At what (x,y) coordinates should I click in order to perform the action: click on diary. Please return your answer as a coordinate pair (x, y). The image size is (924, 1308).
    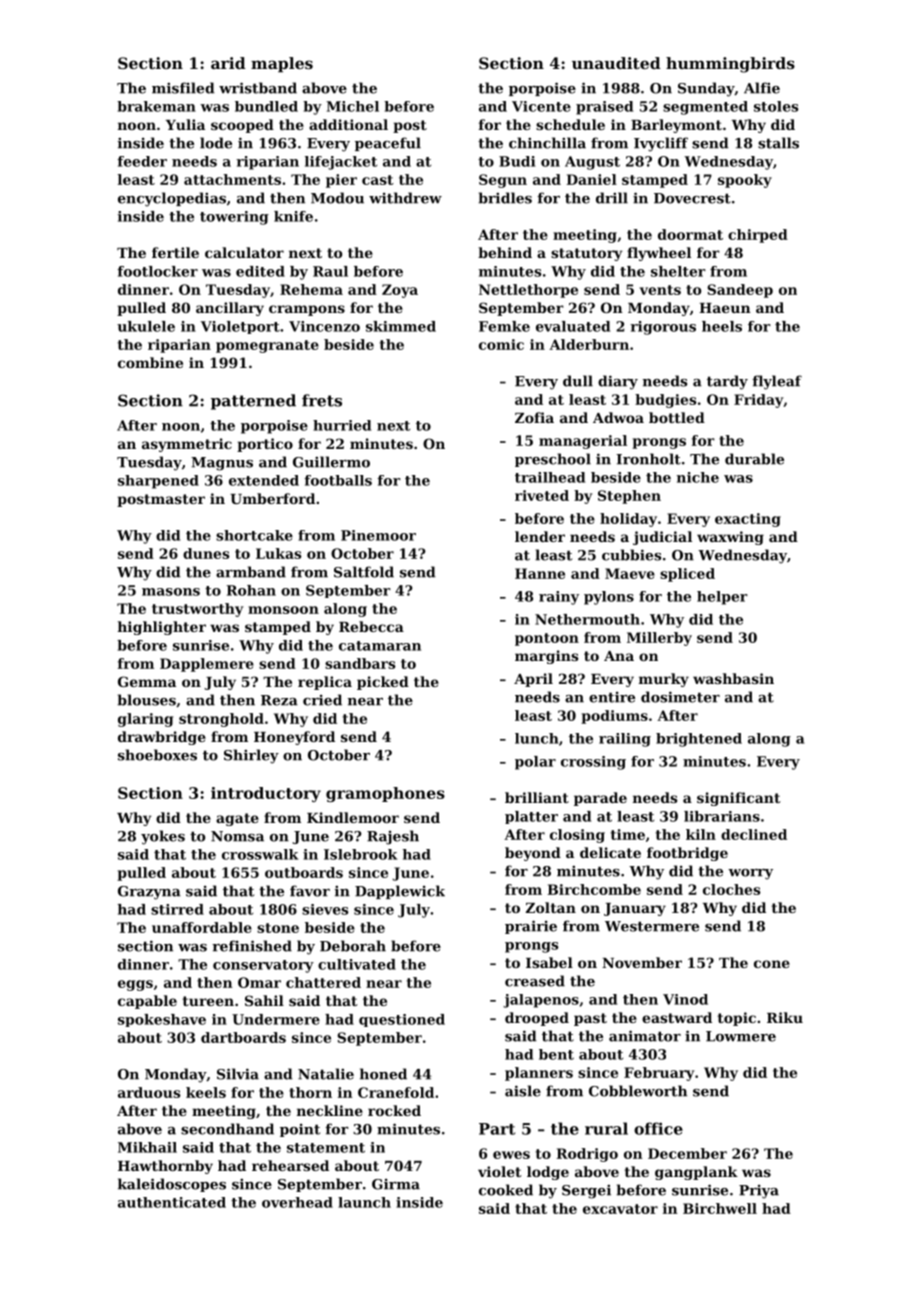
    Looking at the image, I should click on (618, 382).
